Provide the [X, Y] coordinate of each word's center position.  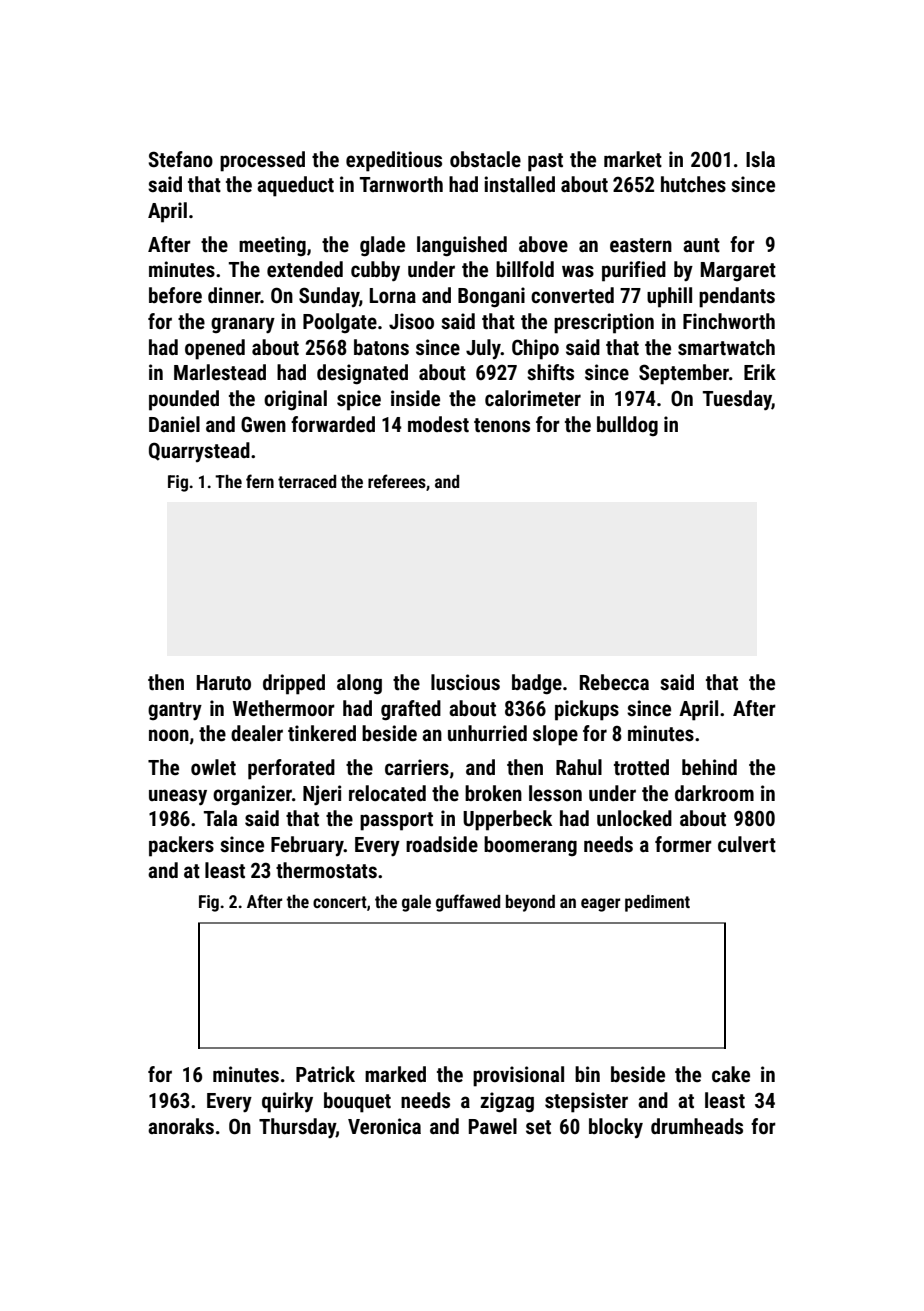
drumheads [697, 1126]
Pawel [493, 1126]
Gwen [263, 424]
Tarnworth [401, 184]
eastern [641, 245]
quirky [287, 1102]
